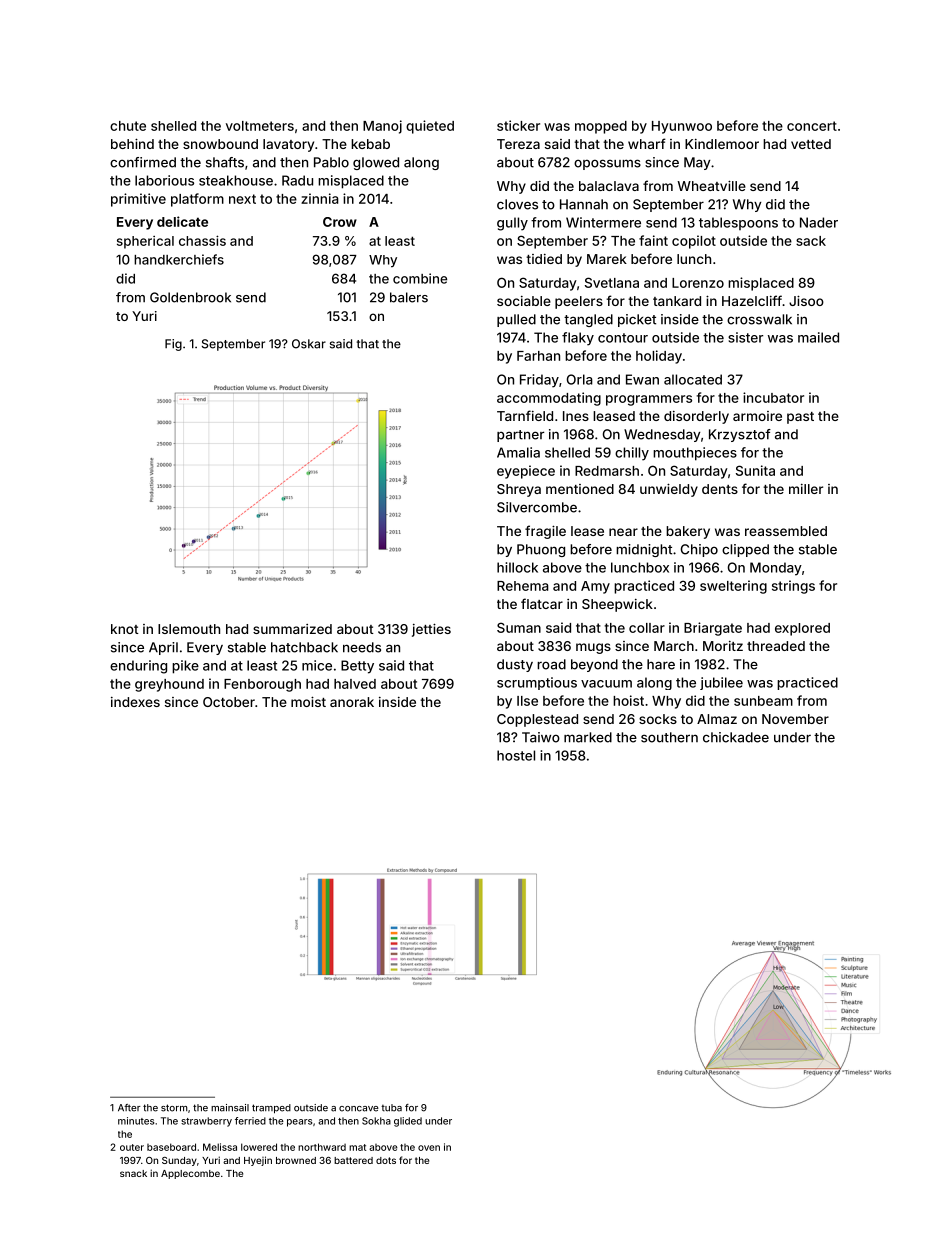 This screenshot has height=1233, width=952. Describe the element at coordinates (682, 127) in the screenshot. I see `Hyunwoo` at that location.
